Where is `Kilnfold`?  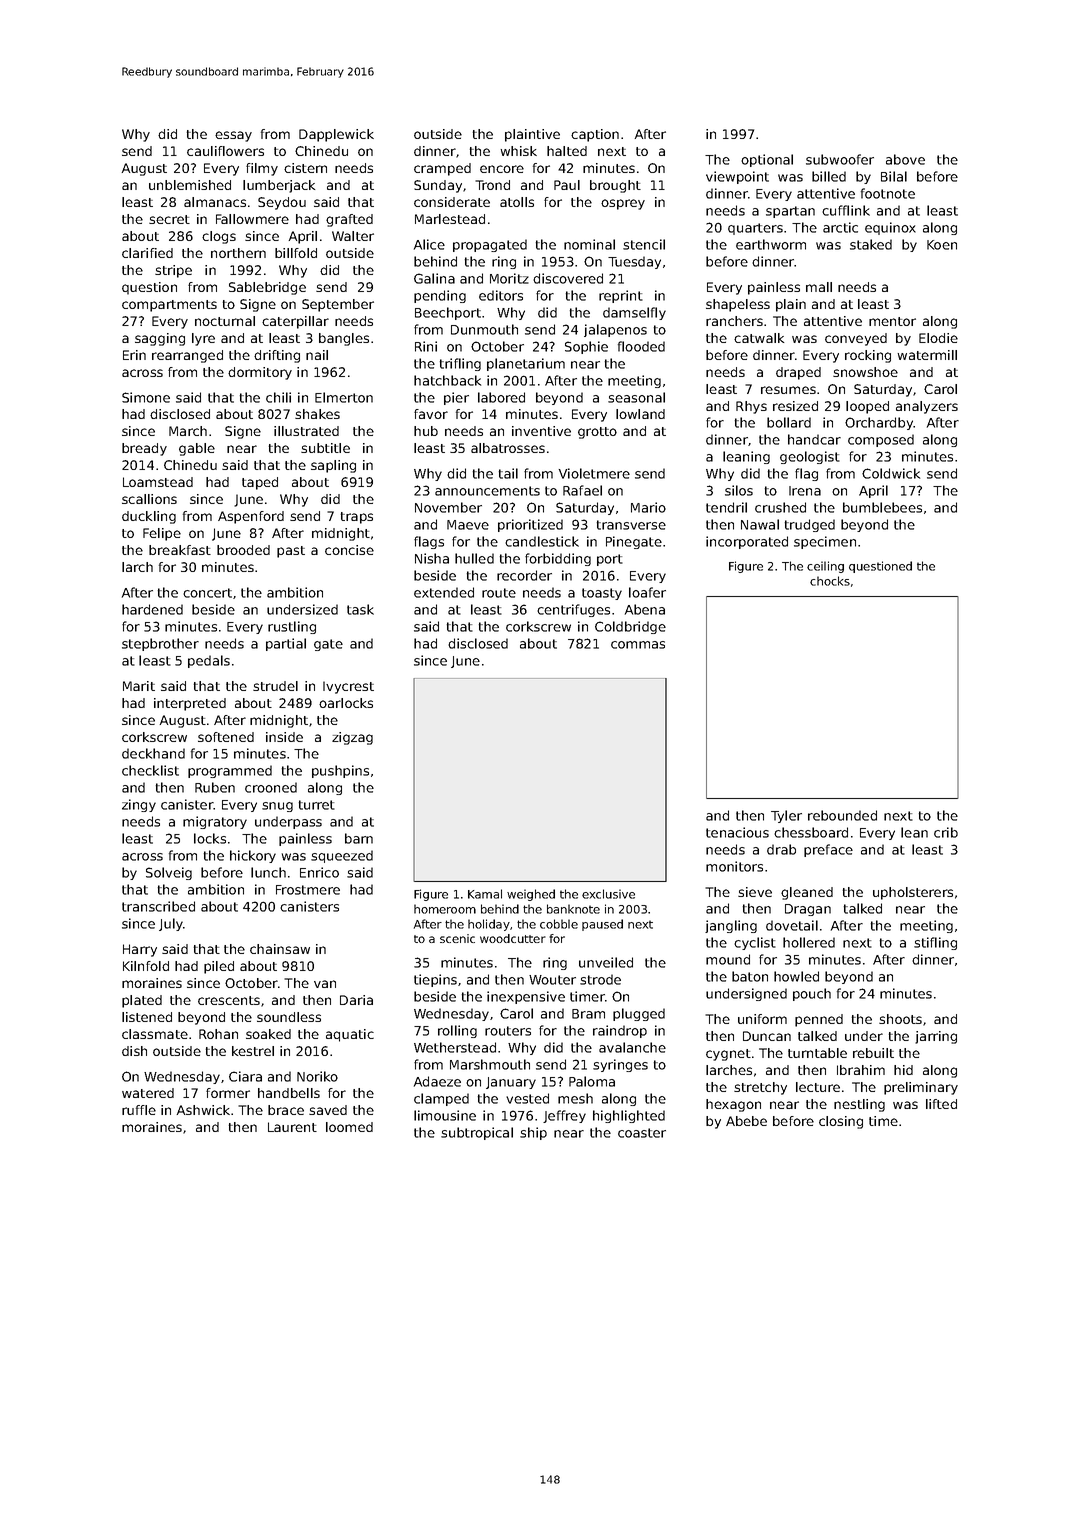 Kilnfold is located at coordinates (146, 966).
